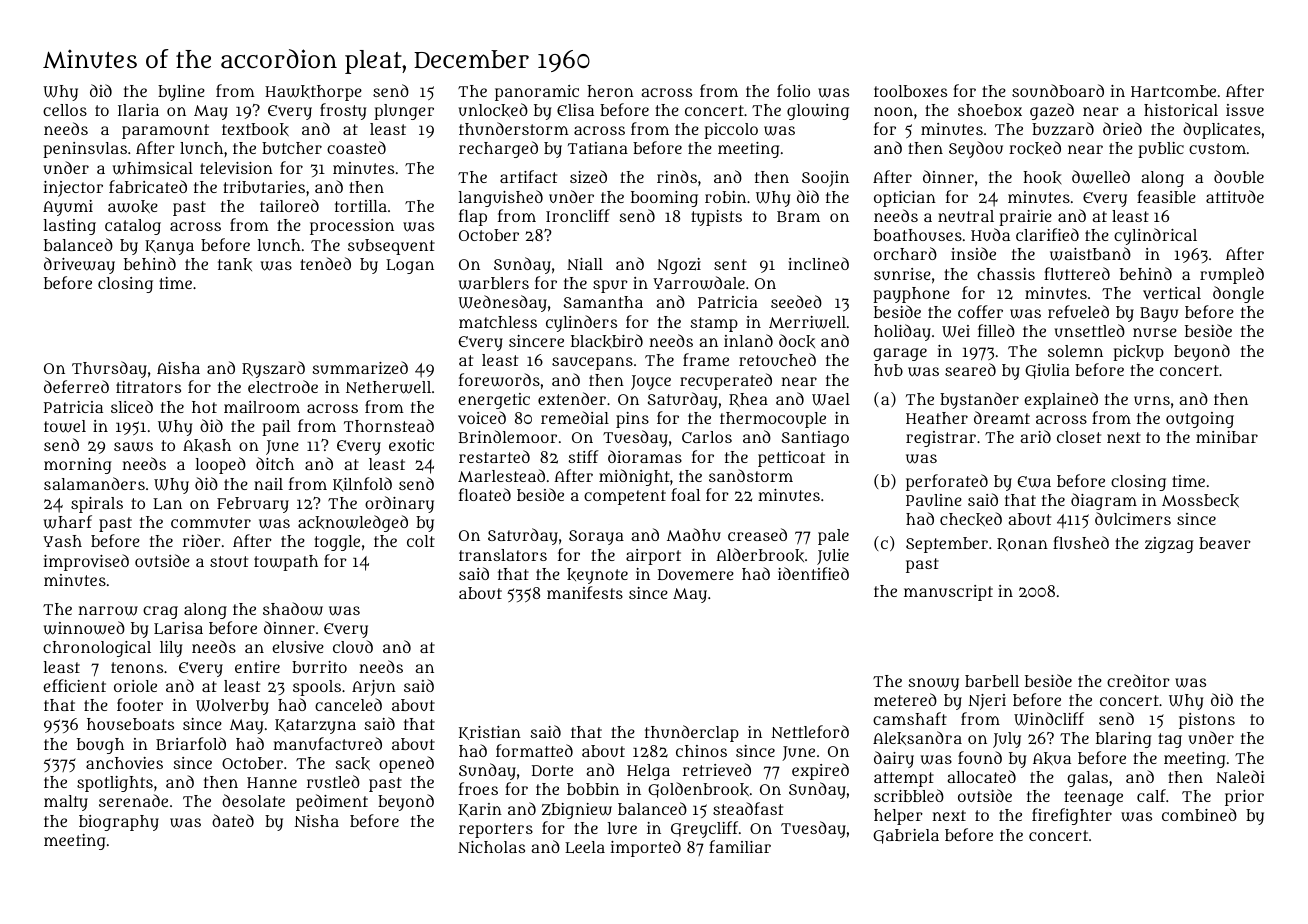 Image resolution: width=1308 pixels, height=924 pixels. I want to click on outgoing, so click(1200, 420).
